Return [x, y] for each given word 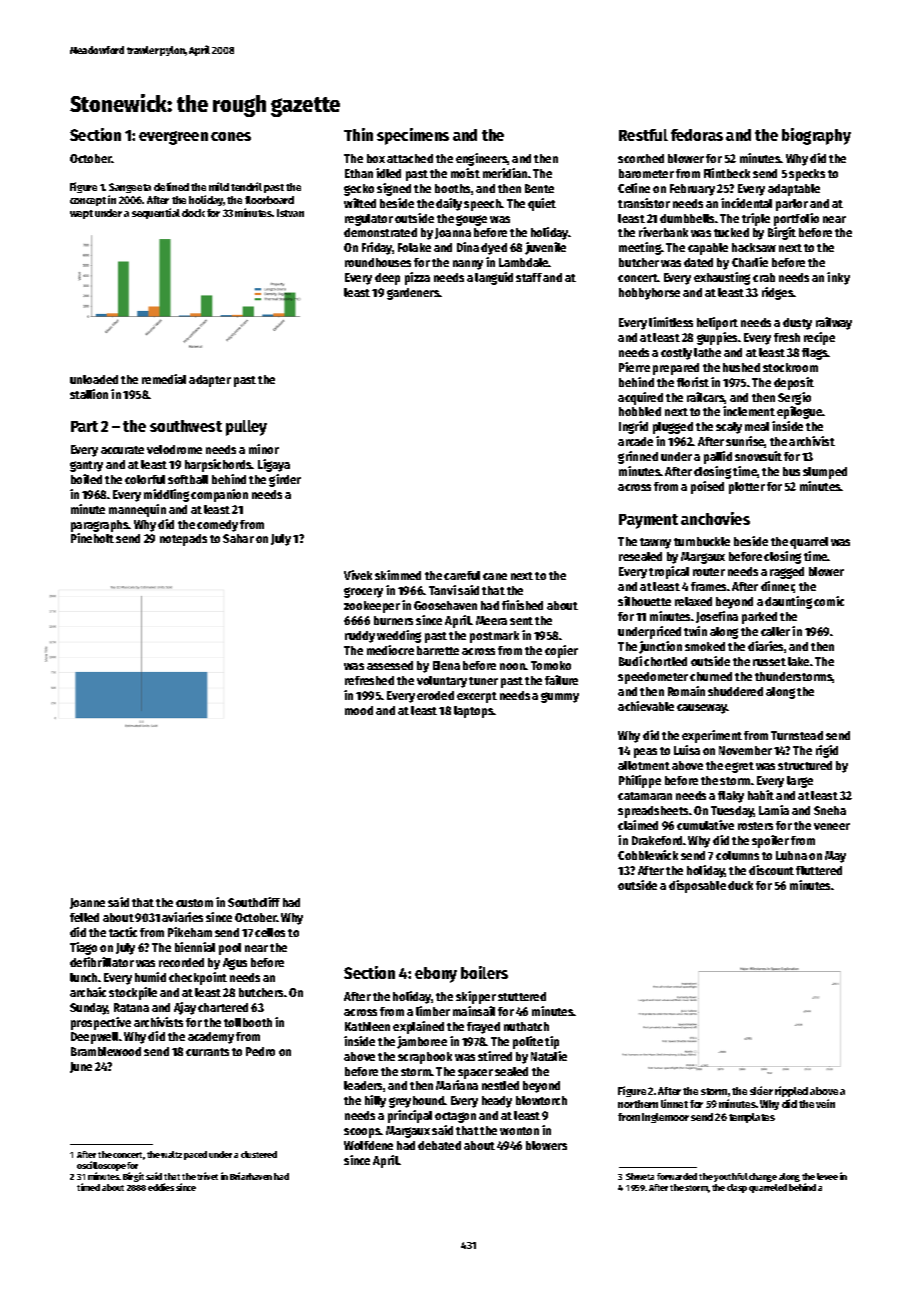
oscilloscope [101, 1166]
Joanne [87, 903]
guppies [717, 338]
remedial [164, 379]
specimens [413, 136]
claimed [638, 825]
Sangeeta [130, 188]
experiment [712, 736]
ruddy [360, 637]
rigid [827, 751]
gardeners [413, 294]
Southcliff [254, 902]
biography [816, 136]
